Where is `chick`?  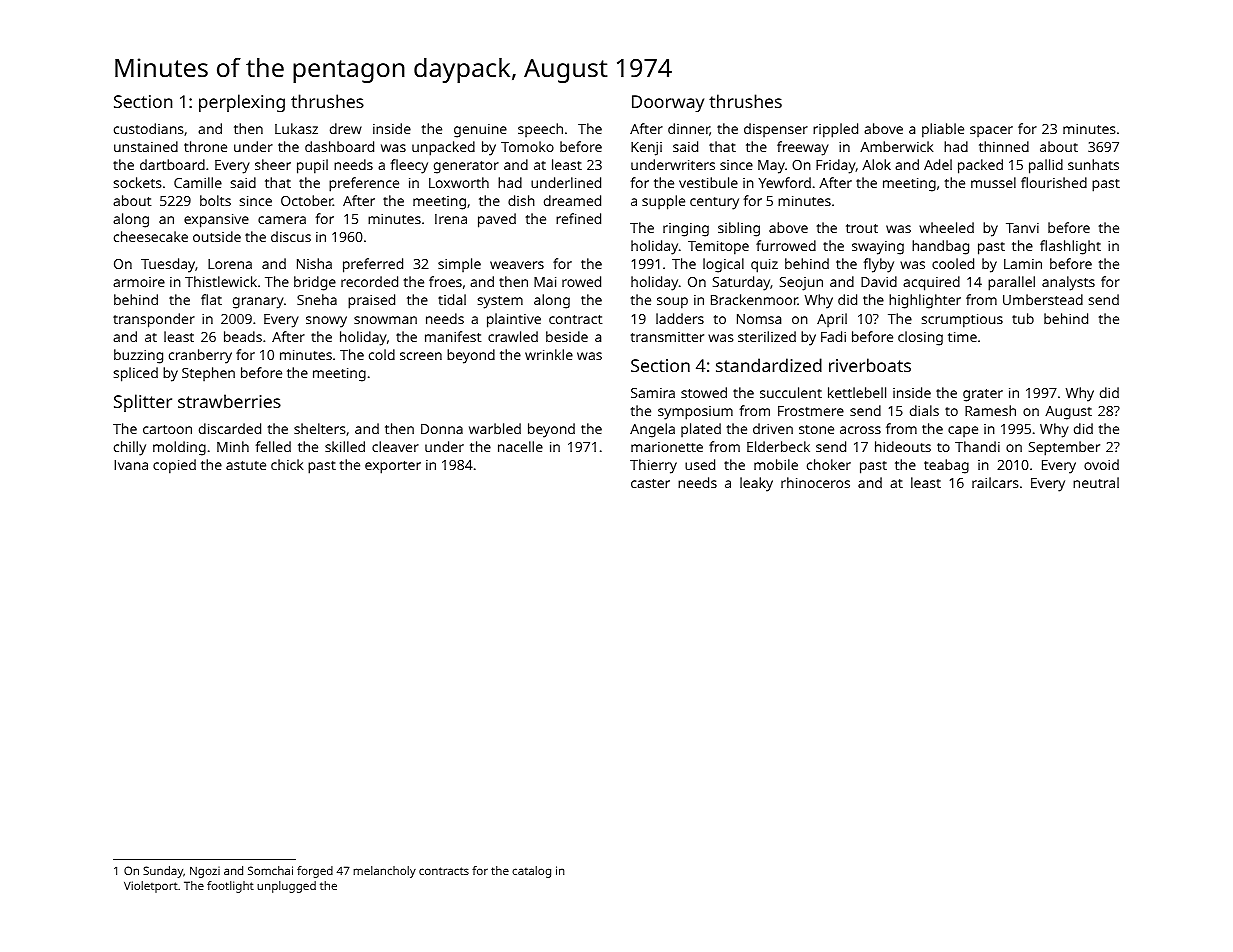
chick is located at coordinates (287, 464).
